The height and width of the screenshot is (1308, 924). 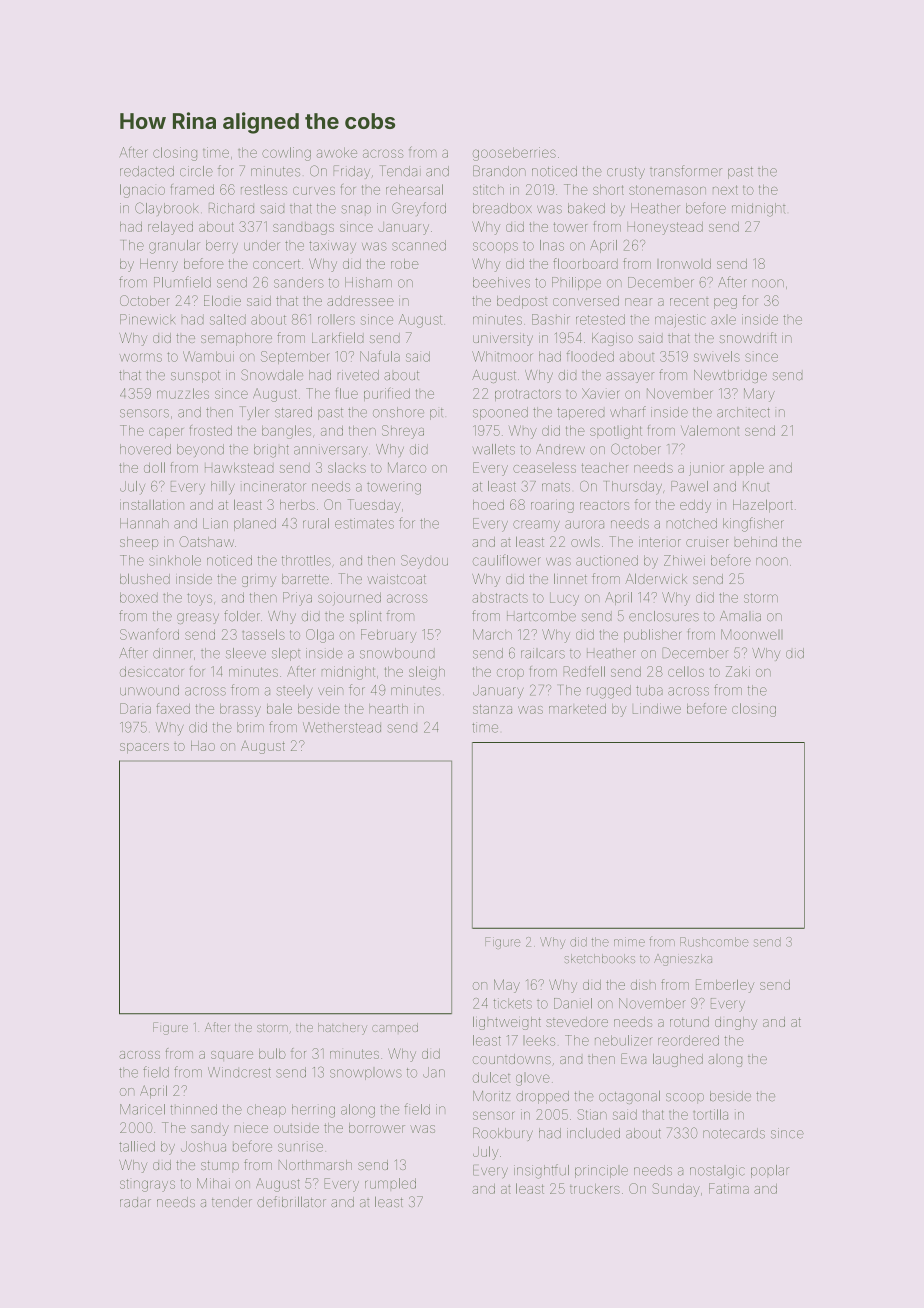 I want to click on May, so click(x=507, y=986).
